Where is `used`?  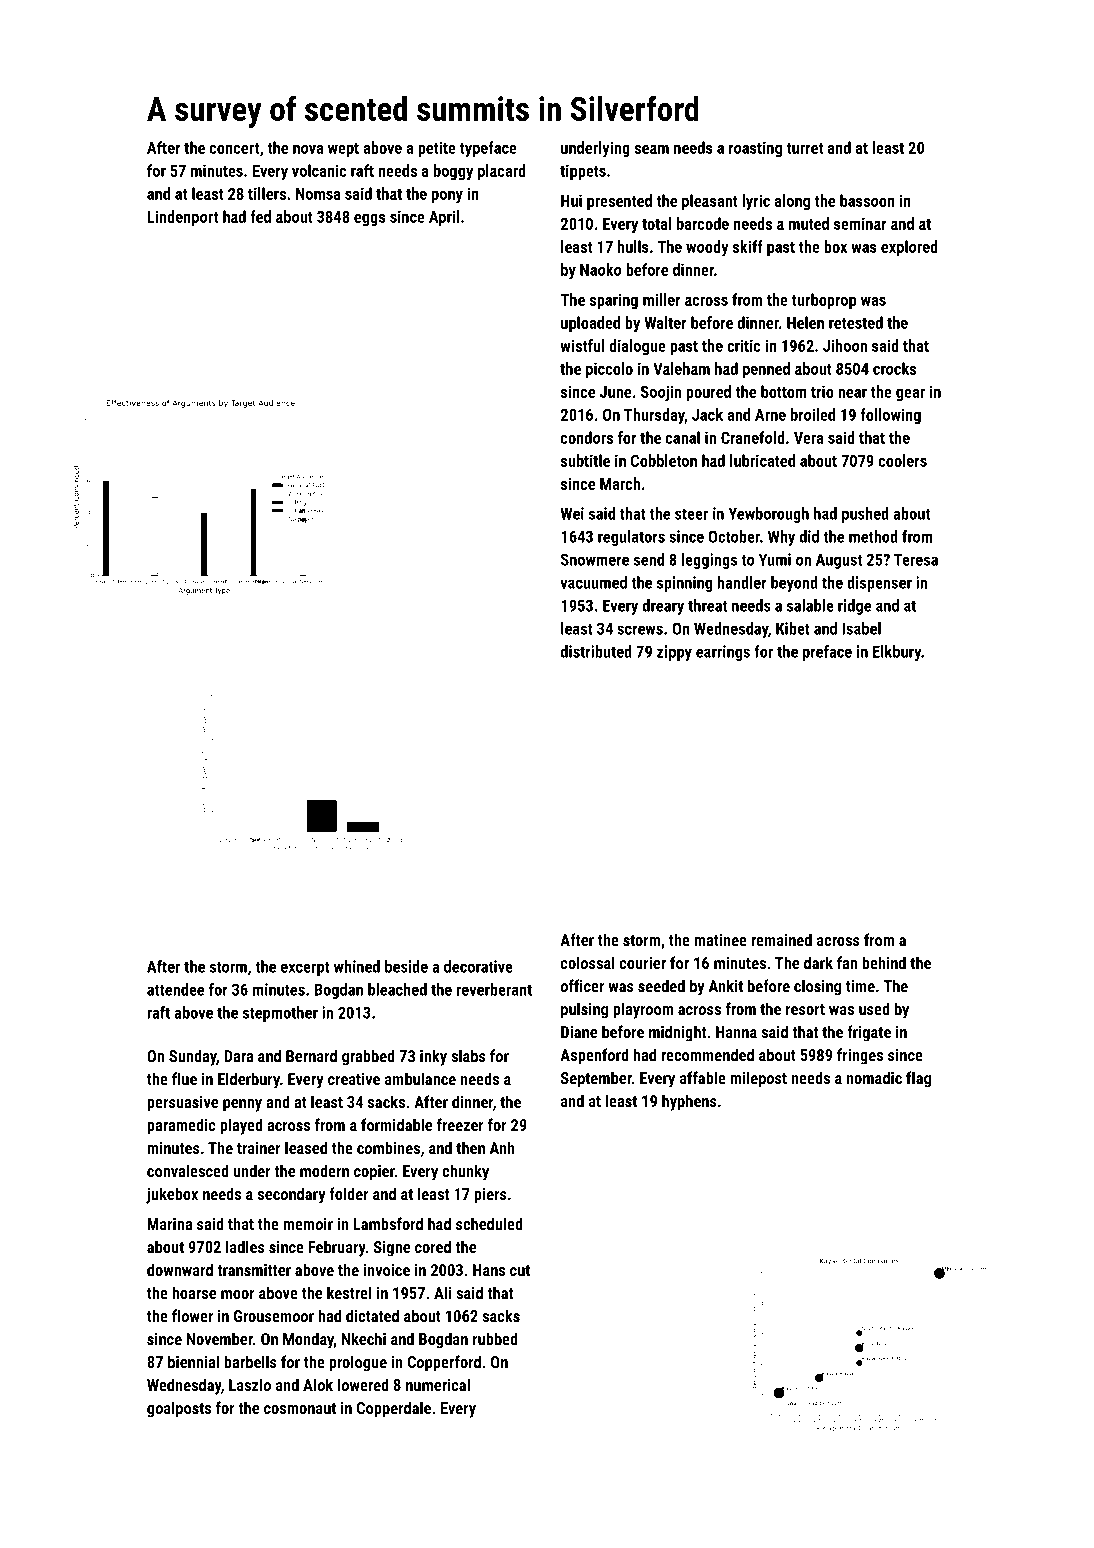
used is located at coordinates (874, 1008).
